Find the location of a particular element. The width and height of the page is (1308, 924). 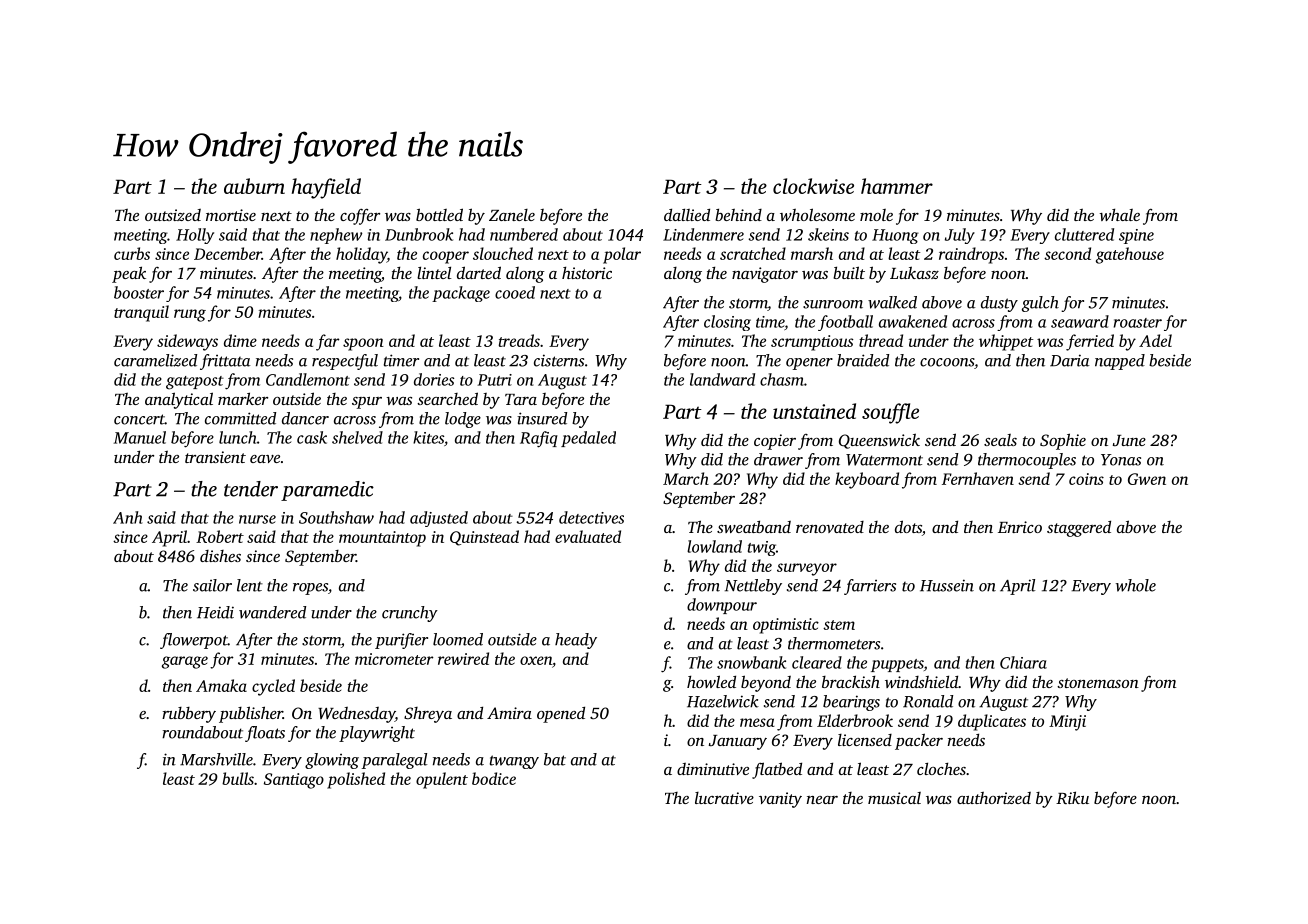

Santiago is located at coordinates (294, 781).
